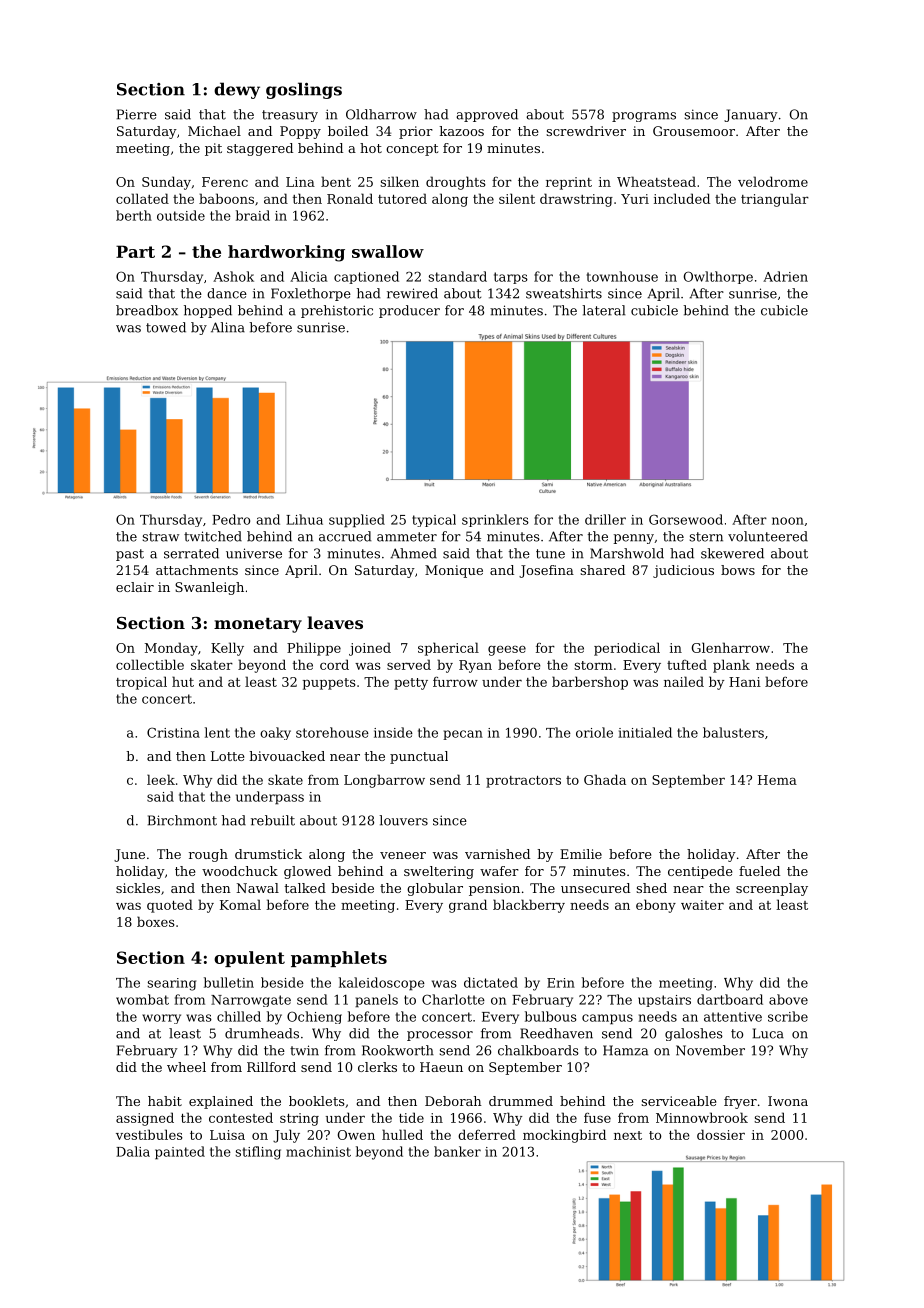 The width and height of the page is (924, 1308). What do you see at coordinates (785, 276) in the page?
I see `Adrien` at bounding box center [785, 276].
